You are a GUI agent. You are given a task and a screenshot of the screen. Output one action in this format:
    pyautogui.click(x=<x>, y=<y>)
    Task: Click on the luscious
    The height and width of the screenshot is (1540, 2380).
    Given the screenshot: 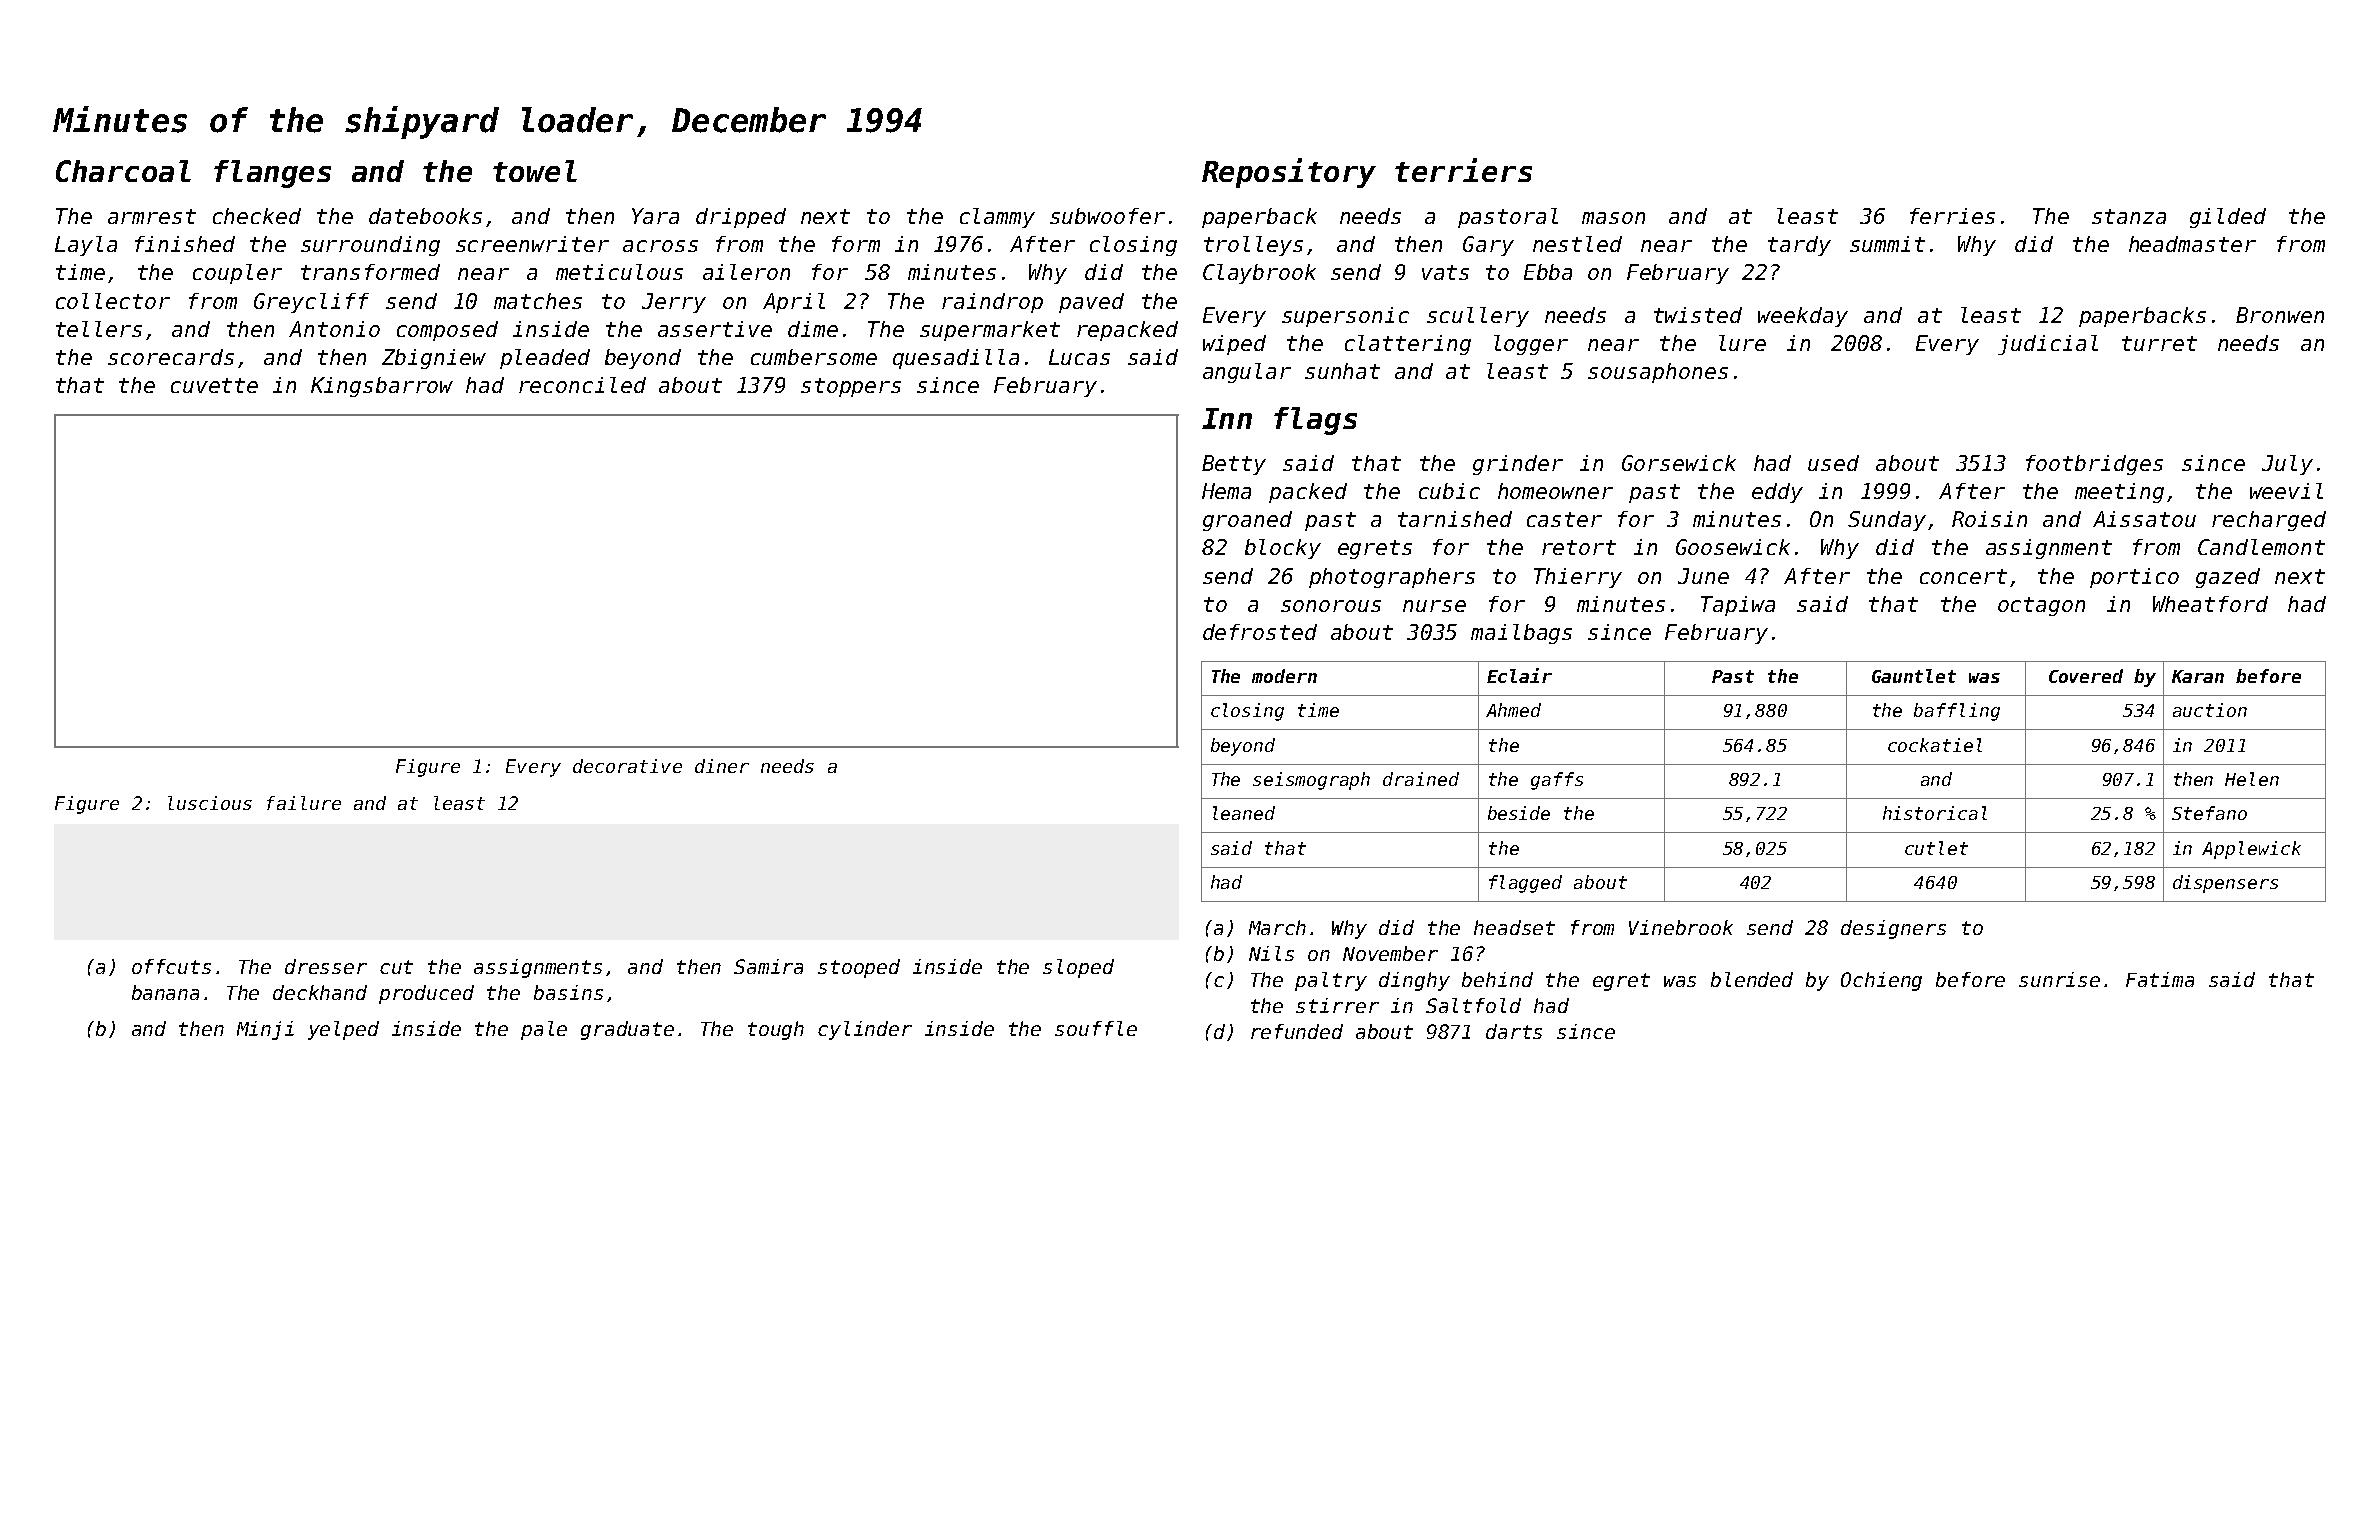 What is the action you would take?
    pyautogui.click(x=210, y=803)
